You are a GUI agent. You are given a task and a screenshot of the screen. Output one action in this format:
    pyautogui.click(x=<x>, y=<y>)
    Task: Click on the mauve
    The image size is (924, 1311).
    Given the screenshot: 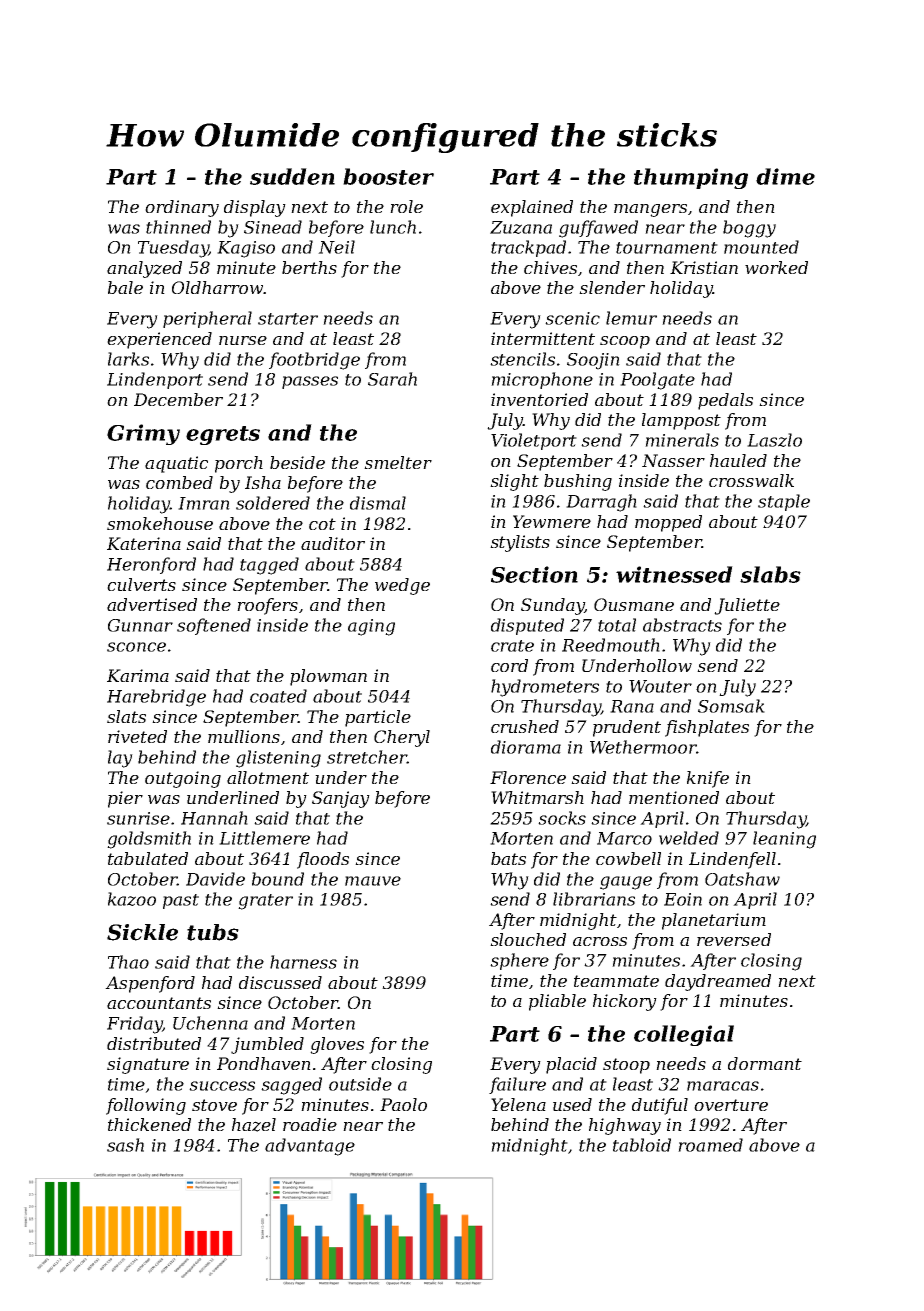 What is the action you would take?
    pyautogui.click(x=373, y=881)
